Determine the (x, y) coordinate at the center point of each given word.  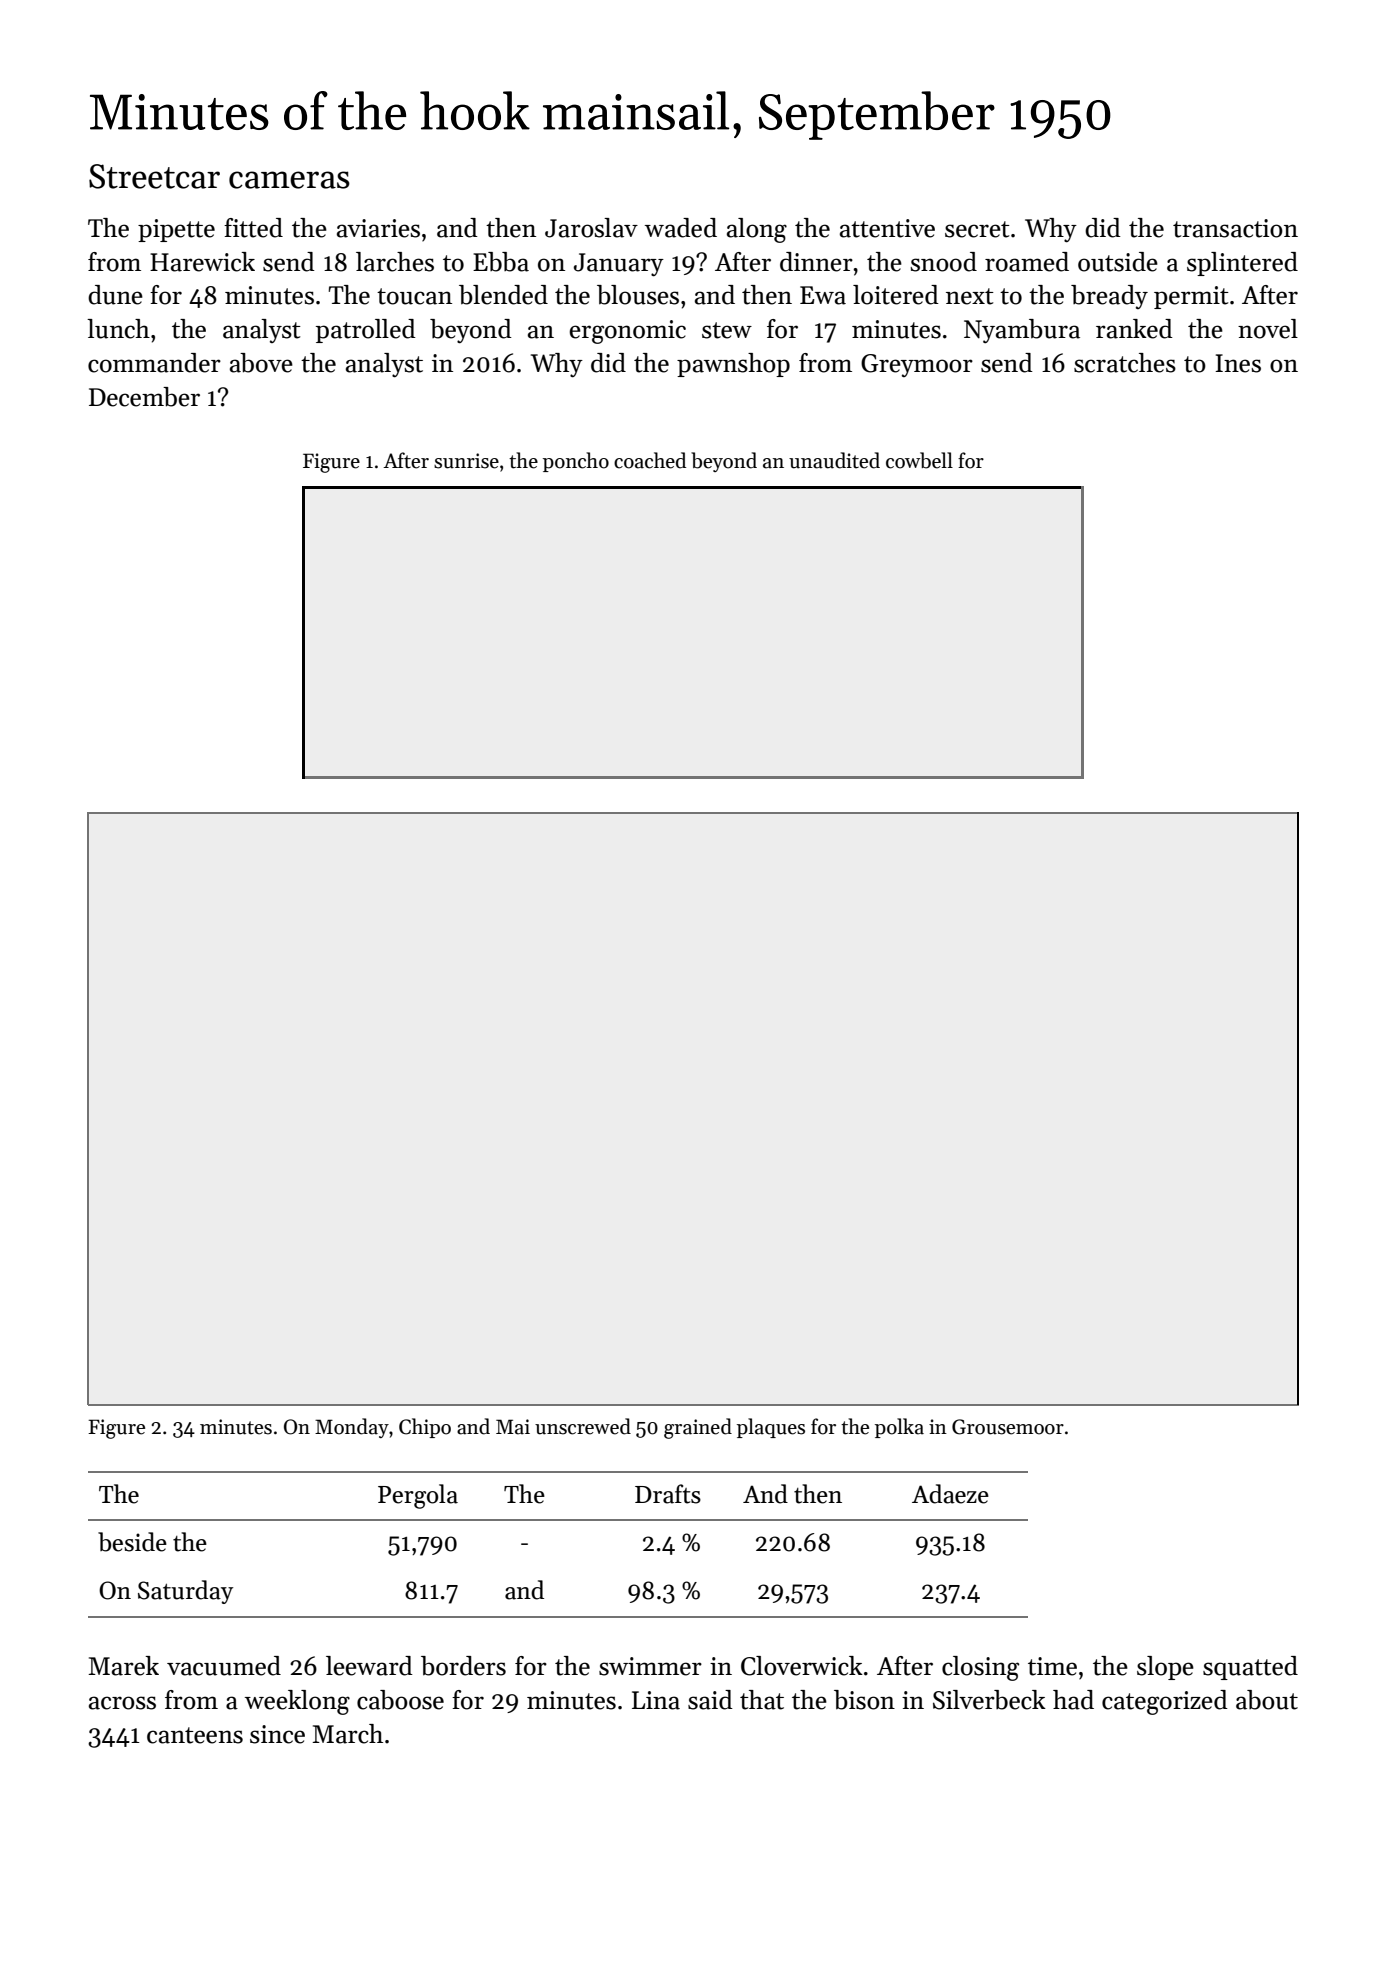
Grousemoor (1008, 1427)
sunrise (466, 461)
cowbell (919, 460)
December (144, 397)
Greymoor (917, 365)
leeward (369, 1666)
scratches (1125, 363)
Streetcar (154, 176)
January (619, 264)
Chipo (425, 1428)
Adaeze (950, 1494)
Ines (1238, 363)
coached (650, 460)
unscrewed (583, 1426)
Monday (352, 1428)
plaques (771, 1428)
